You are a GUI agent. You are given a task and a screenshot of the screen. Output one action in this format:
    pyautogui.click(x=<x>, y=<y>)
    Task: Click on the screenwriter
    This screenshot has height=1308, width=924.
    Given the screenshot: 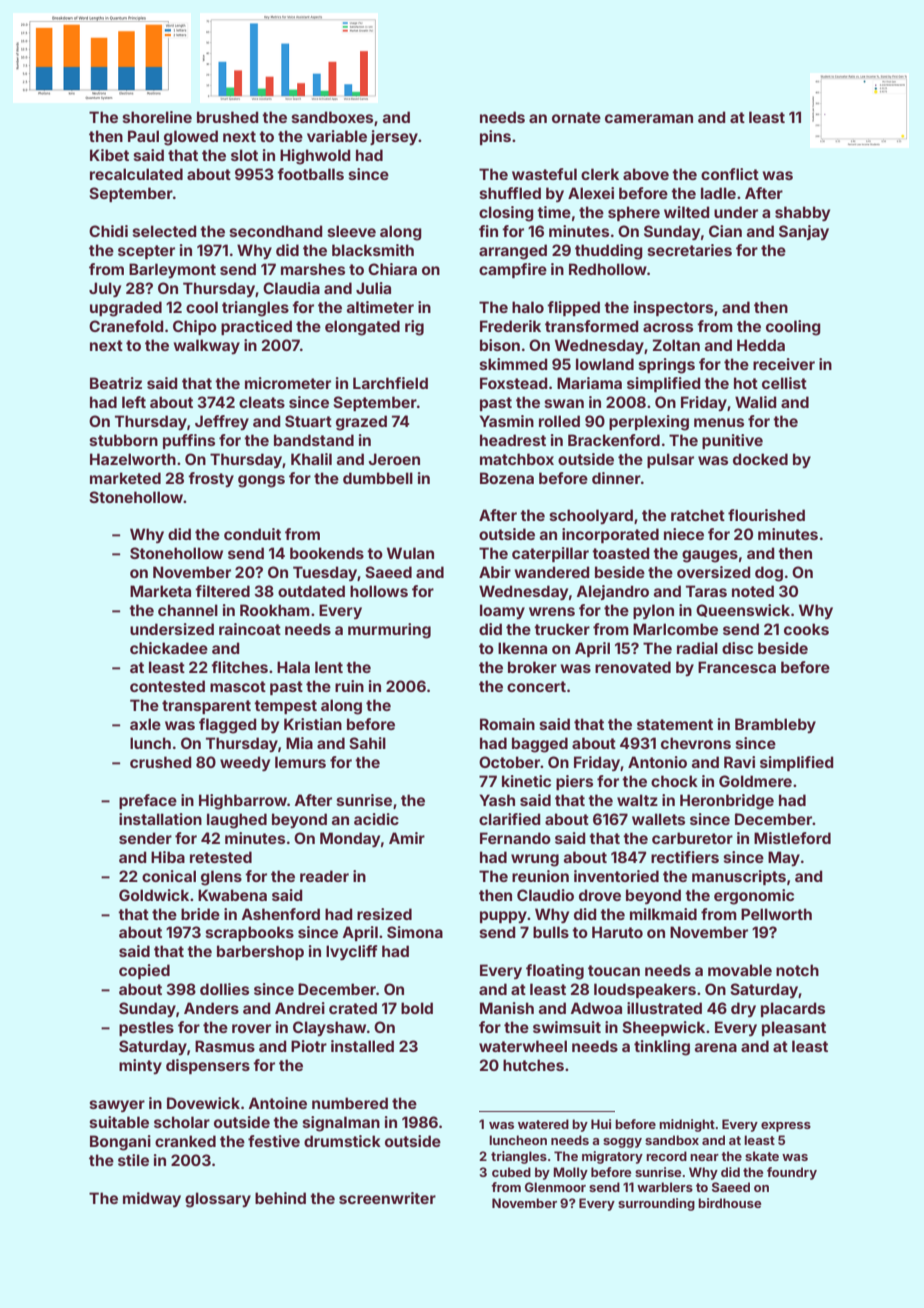 What is the action you would take?
    pyautogui.click(x=387, y=1198)
